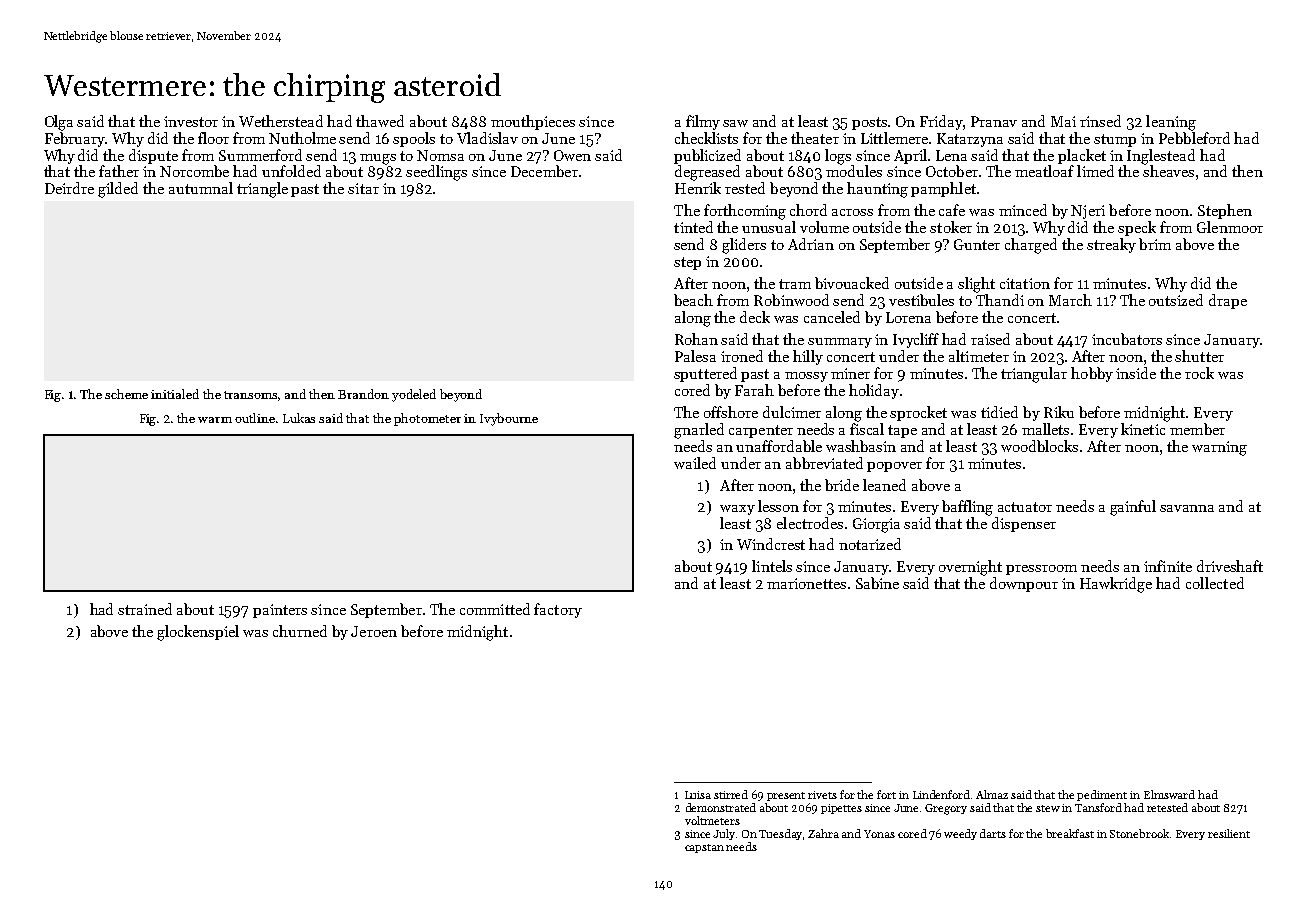 This page has width=1308, height=924. I want to click on triangle, so click(262, 190).
